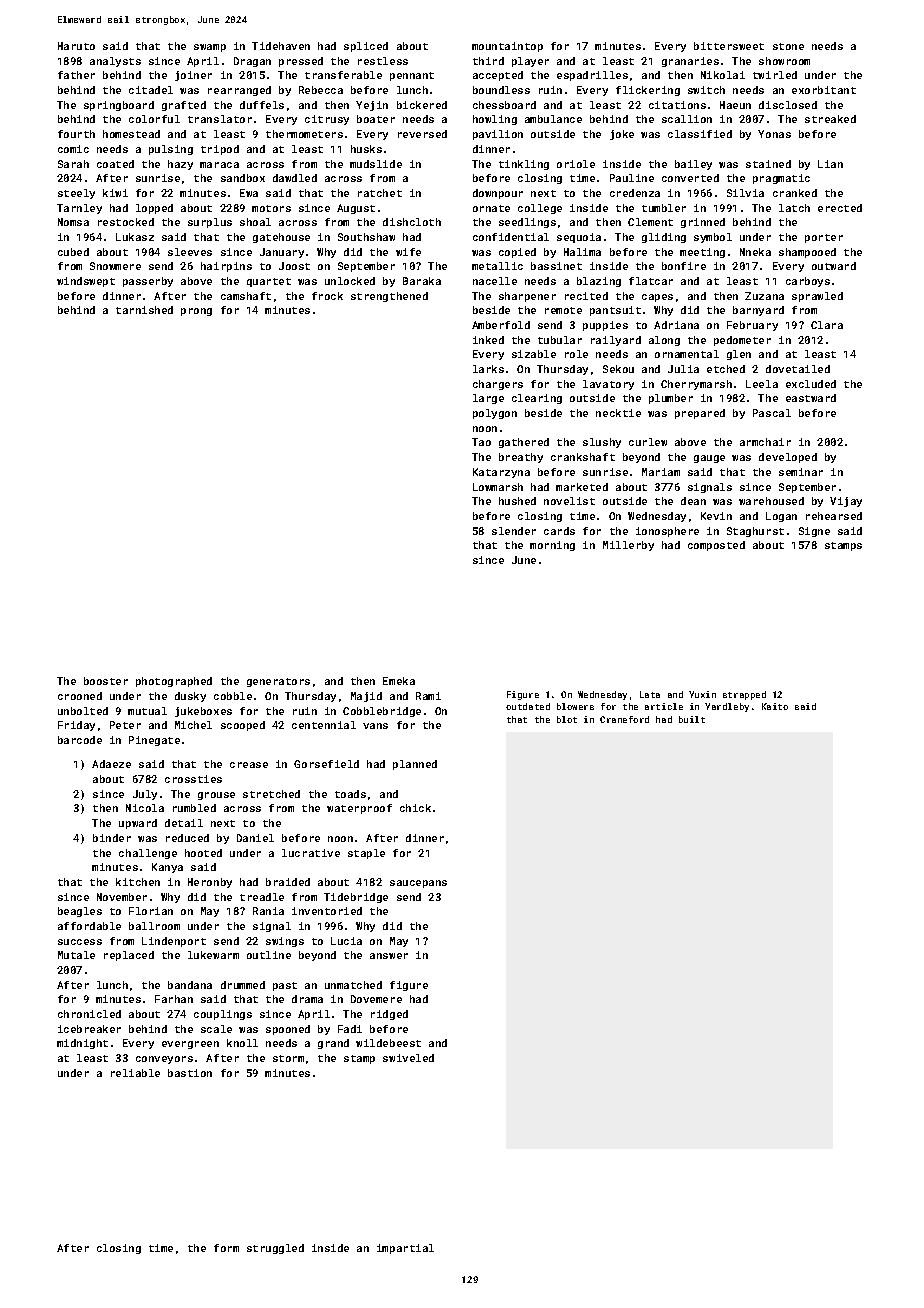  What do you see at coordinates (405, 1249) in the document?
I see `impartial` at bounding box center [405, 1249].
